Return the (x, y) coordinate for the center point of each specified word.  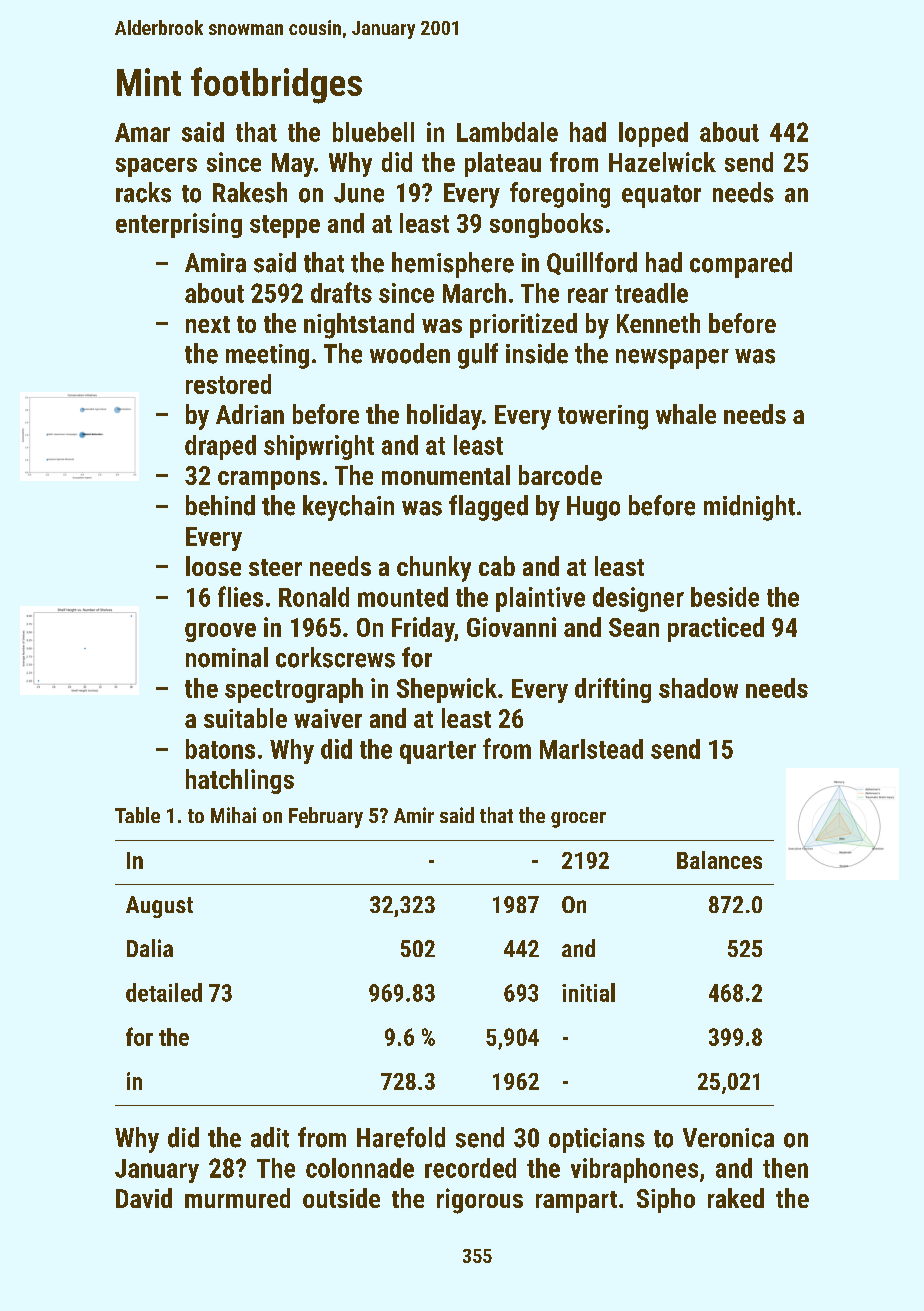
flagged (488, 508)
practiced (716, 629)
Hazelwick (662, 162)
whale (686, 414)
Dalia (150, 948)
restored (228, 384)
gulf (478, 356)
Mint (149, 82)
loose (213, 566)
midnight (749, 508)
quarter (438, 752)
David (144, 1198)
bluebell (373, 132)
